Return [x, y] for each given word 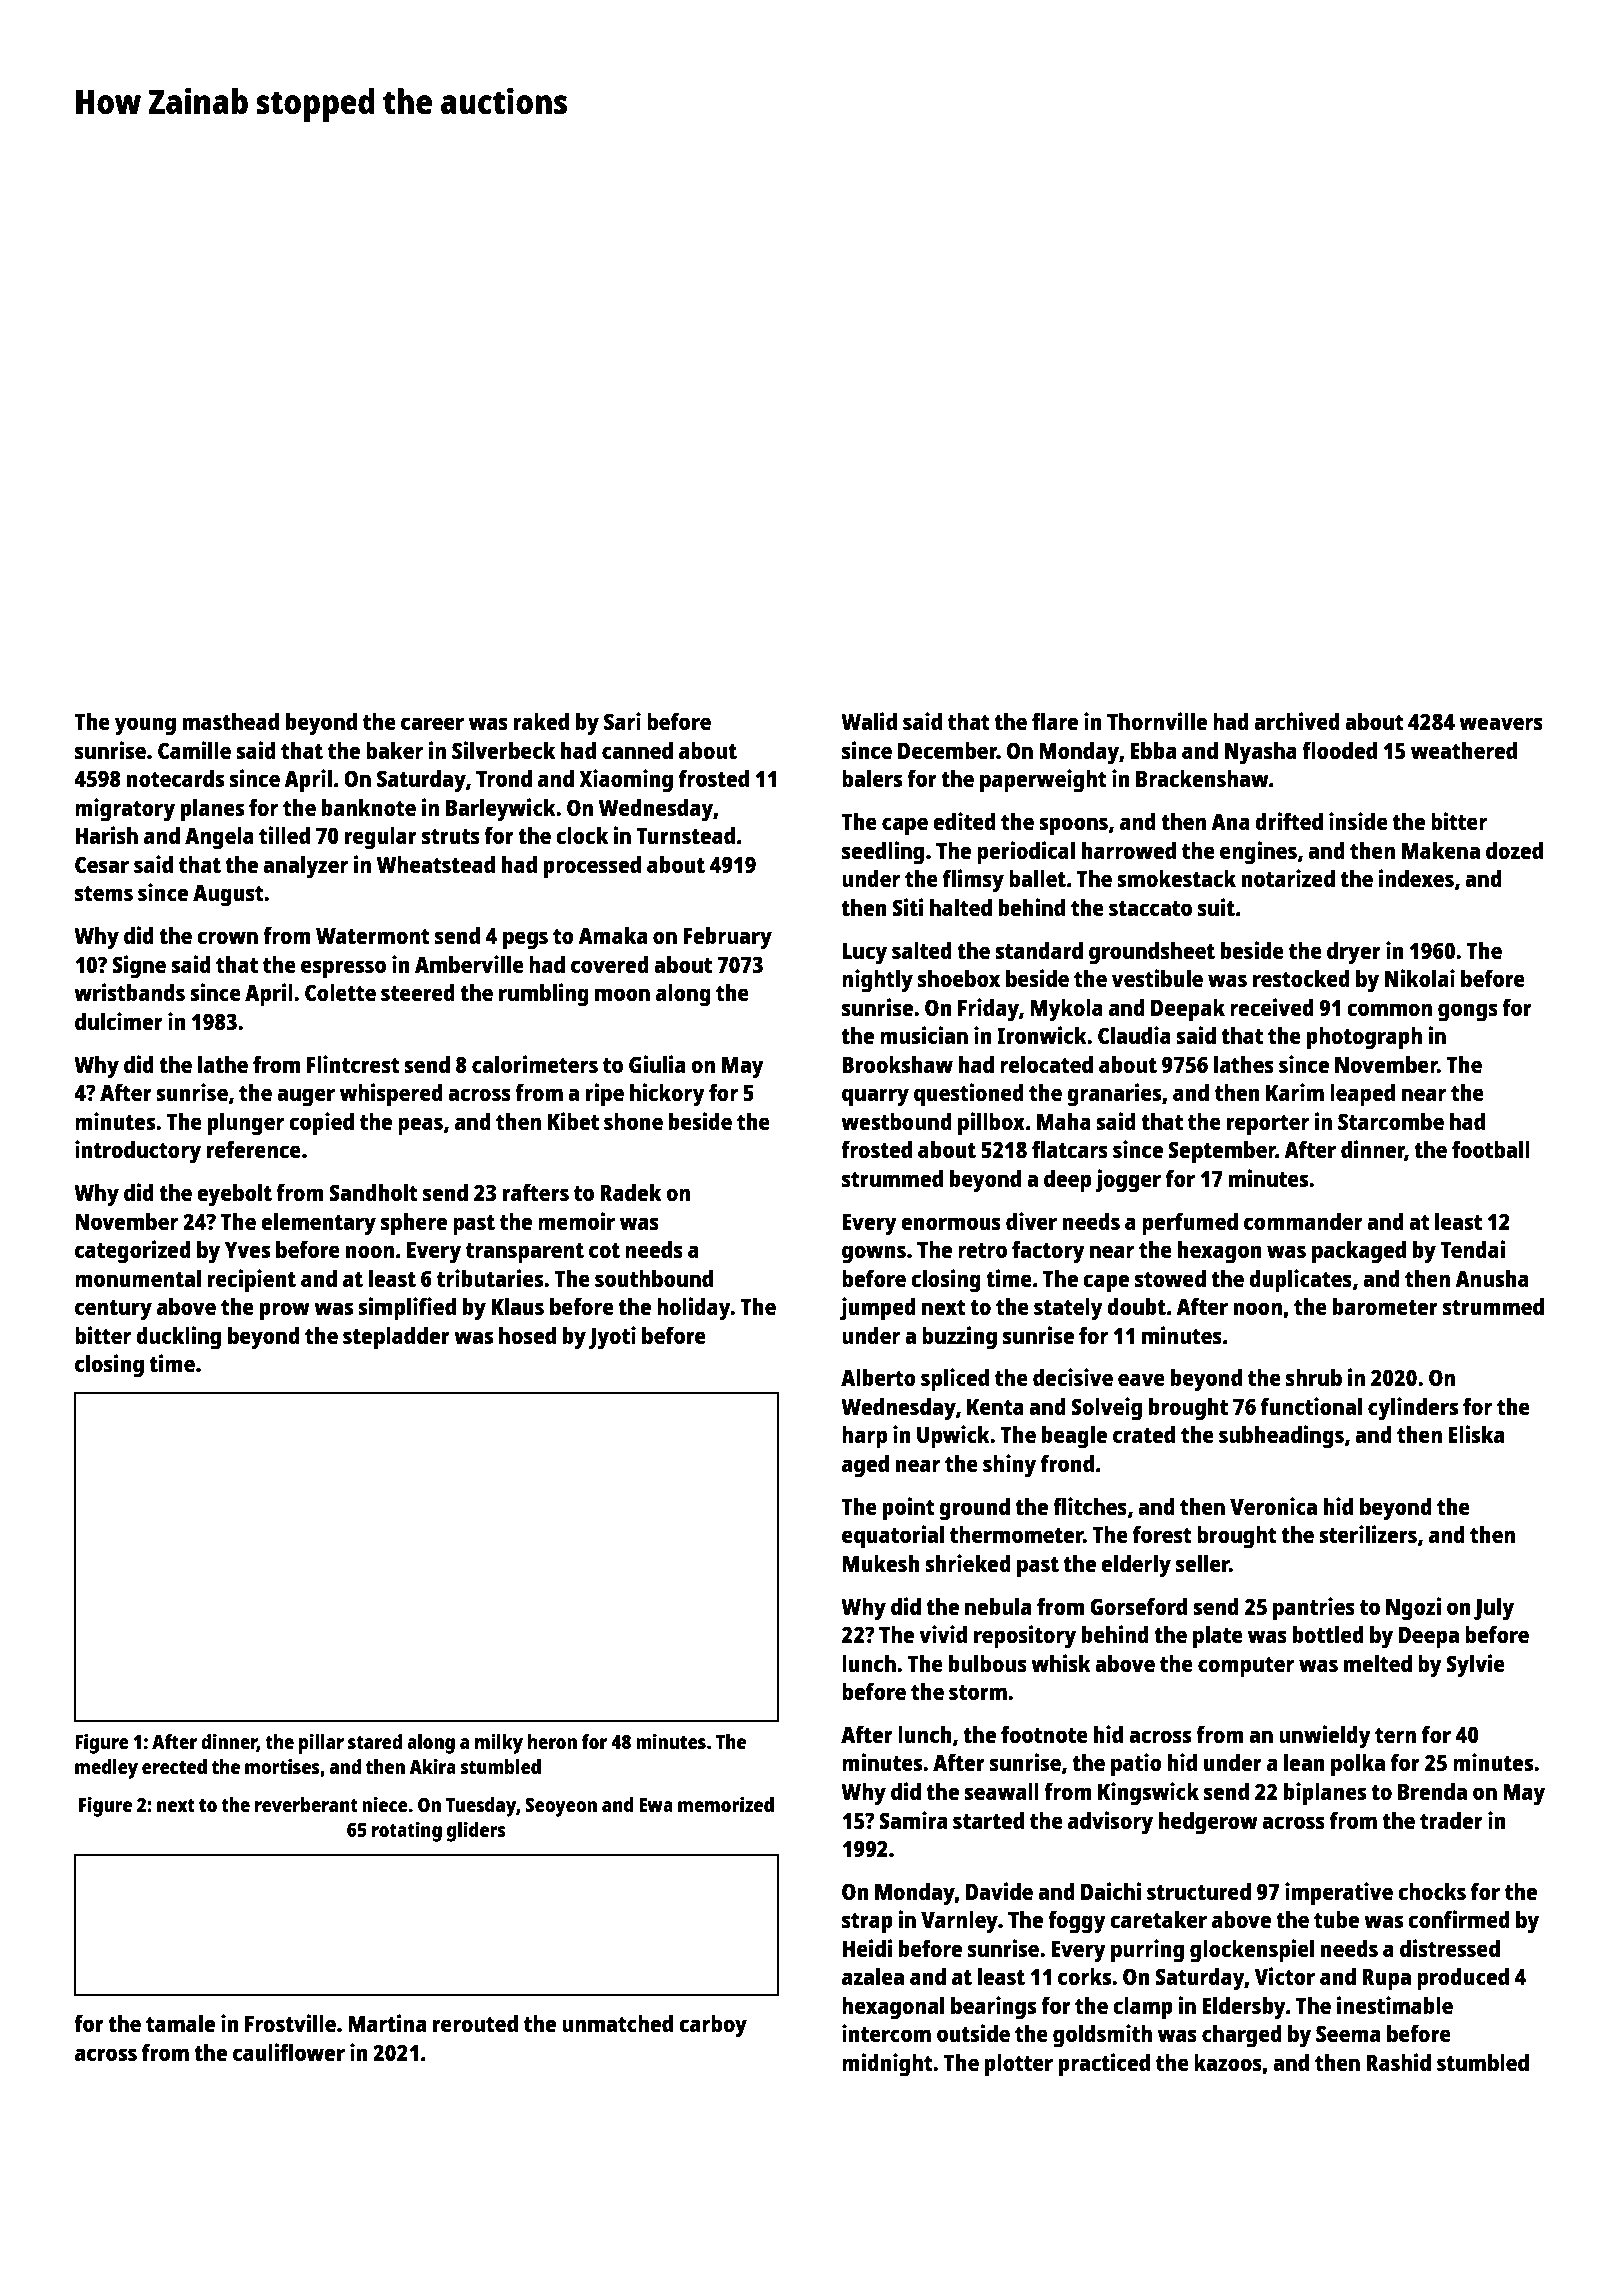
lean [1304, 1762]
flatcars [1070, 1149]
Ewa [656, 1805]
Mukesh [881, 1563]
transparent [525, 1253]
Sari [622, 721]
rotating [407, 1832]
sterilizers [1368, 1534]
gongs [1468, 1012]
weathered [1464, 750]
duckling [178, 1338]
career [432, 723]
